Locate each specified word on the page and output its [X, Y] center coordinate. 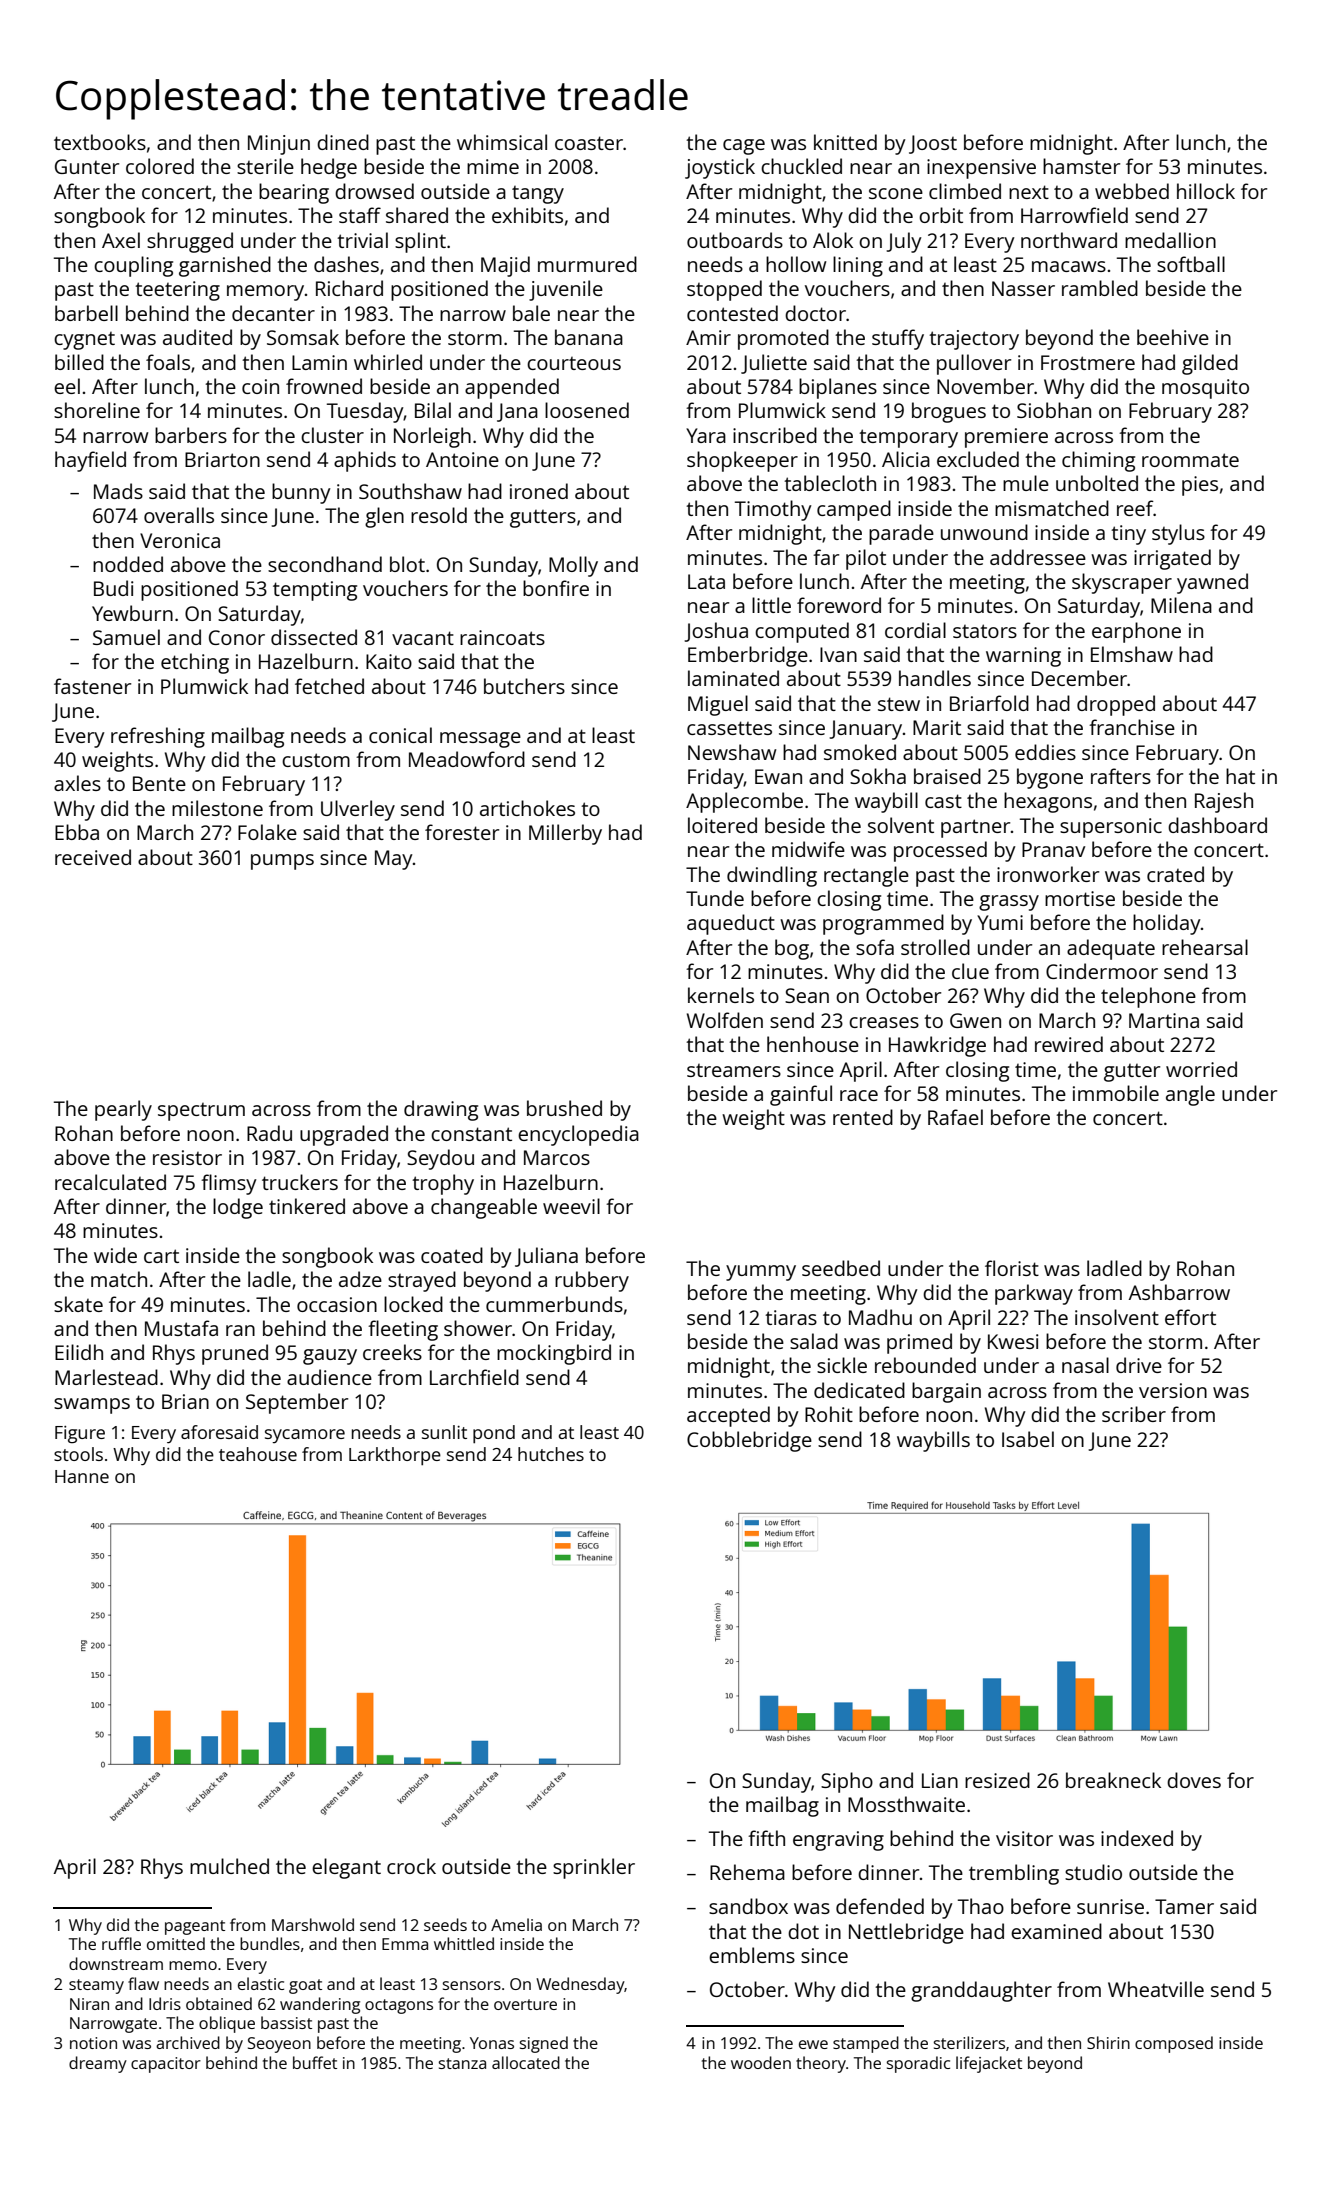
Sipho [847, 1782]
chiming [1098, 461]
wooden [761, 2062]
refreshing [158, 737]
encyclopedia [578, 1135]
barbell [86, 313]
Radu [269, 1133]
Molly [573, 566]
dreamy [98, 2064]
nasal [1085, 1365]
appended [512, 388]
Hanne [82, 1476]
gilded [1210, 364]
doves [1194, 1780]
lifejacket [989, 2064]
